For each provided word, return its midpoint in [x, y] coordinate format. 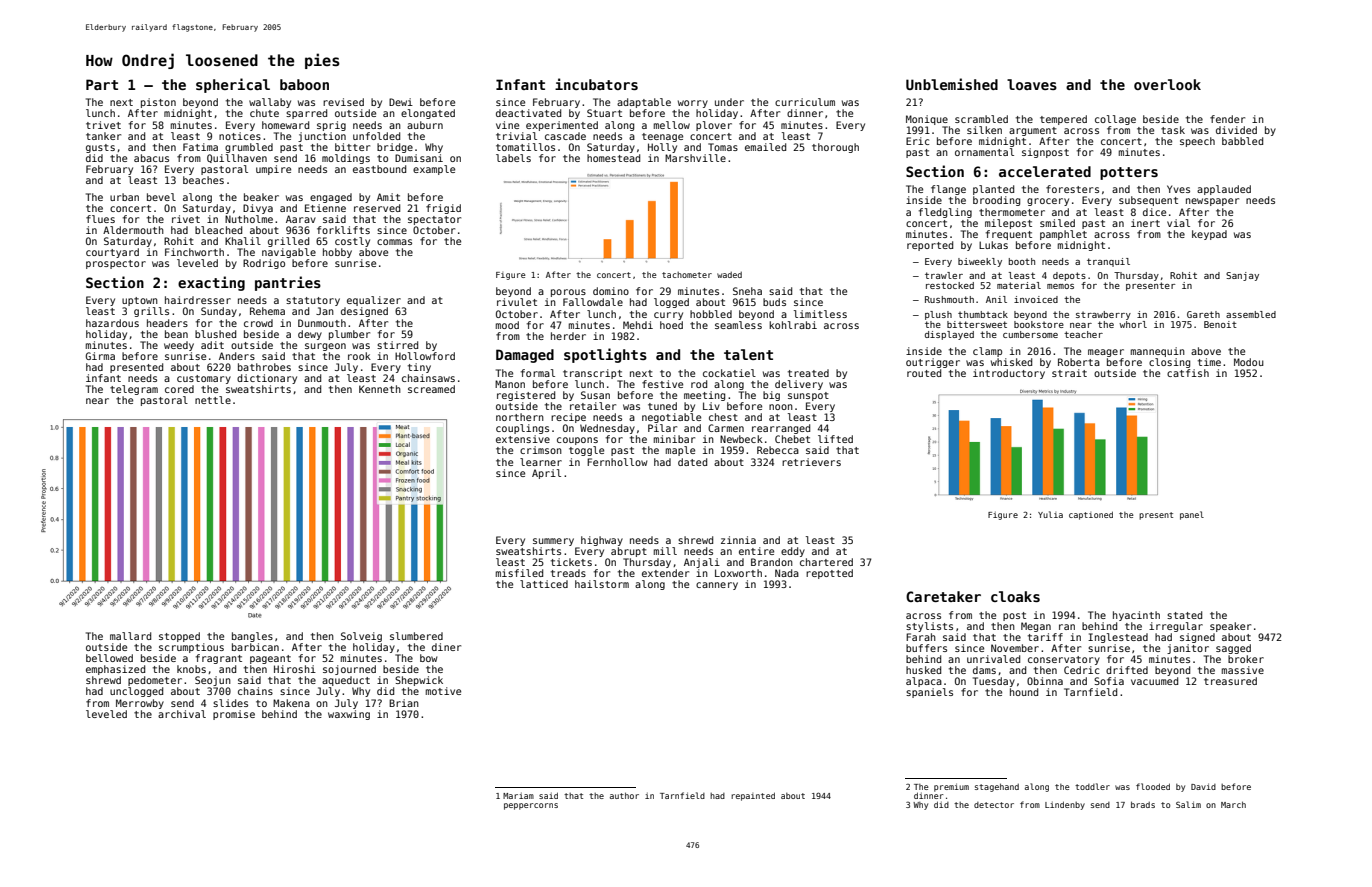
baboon [304, 84]
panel [1192, 515]
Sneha [747, 291]
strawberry [1103, 315]
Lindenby [1065, 805]
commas [394, 242]
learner [541, 462]
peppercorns [531, 806]
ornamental [984, 152]
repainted [753, 796]
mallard [130, 636]
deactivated [528, 113]
